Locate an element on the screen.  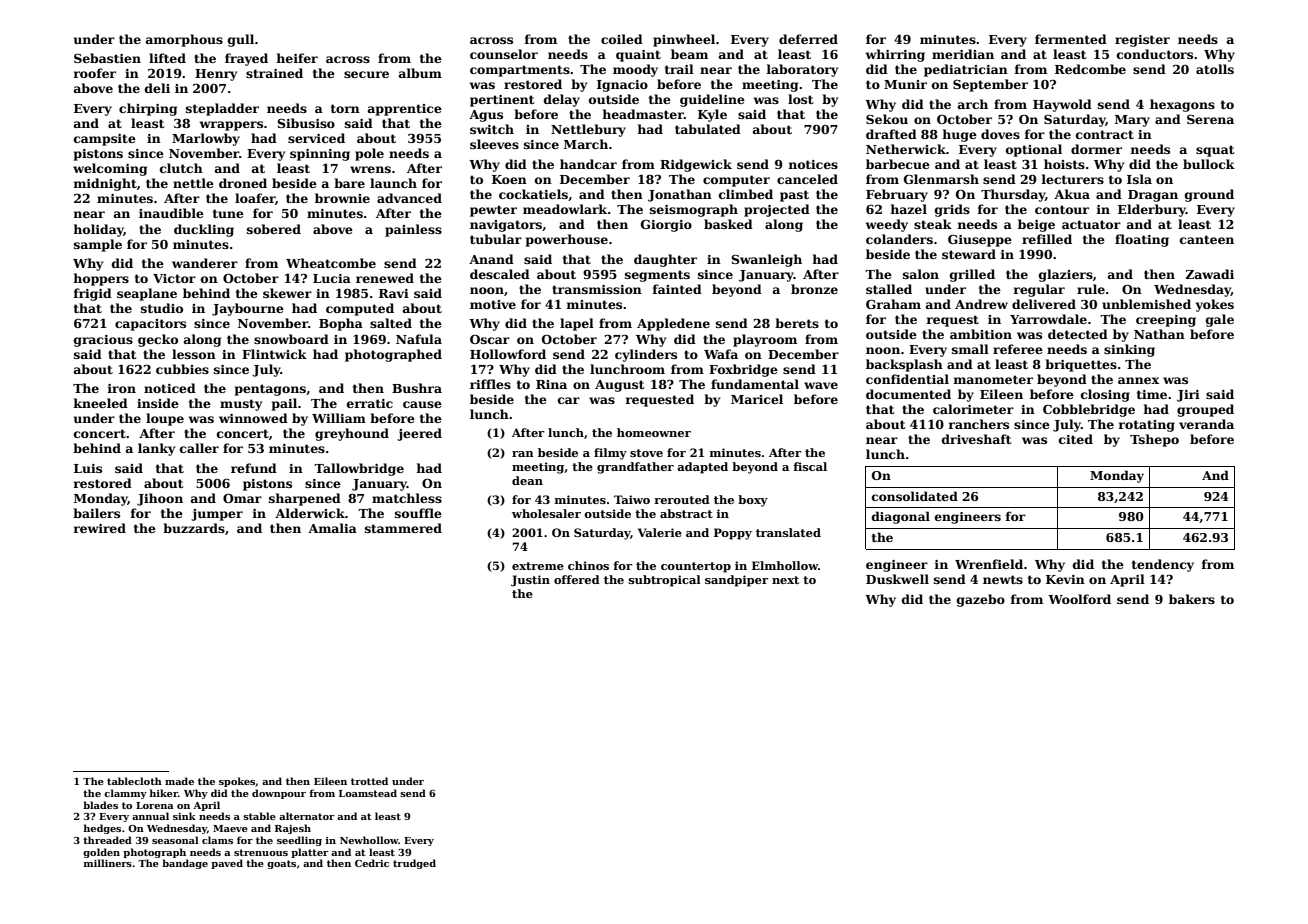
coiled is located at coordinates (622, 39).
